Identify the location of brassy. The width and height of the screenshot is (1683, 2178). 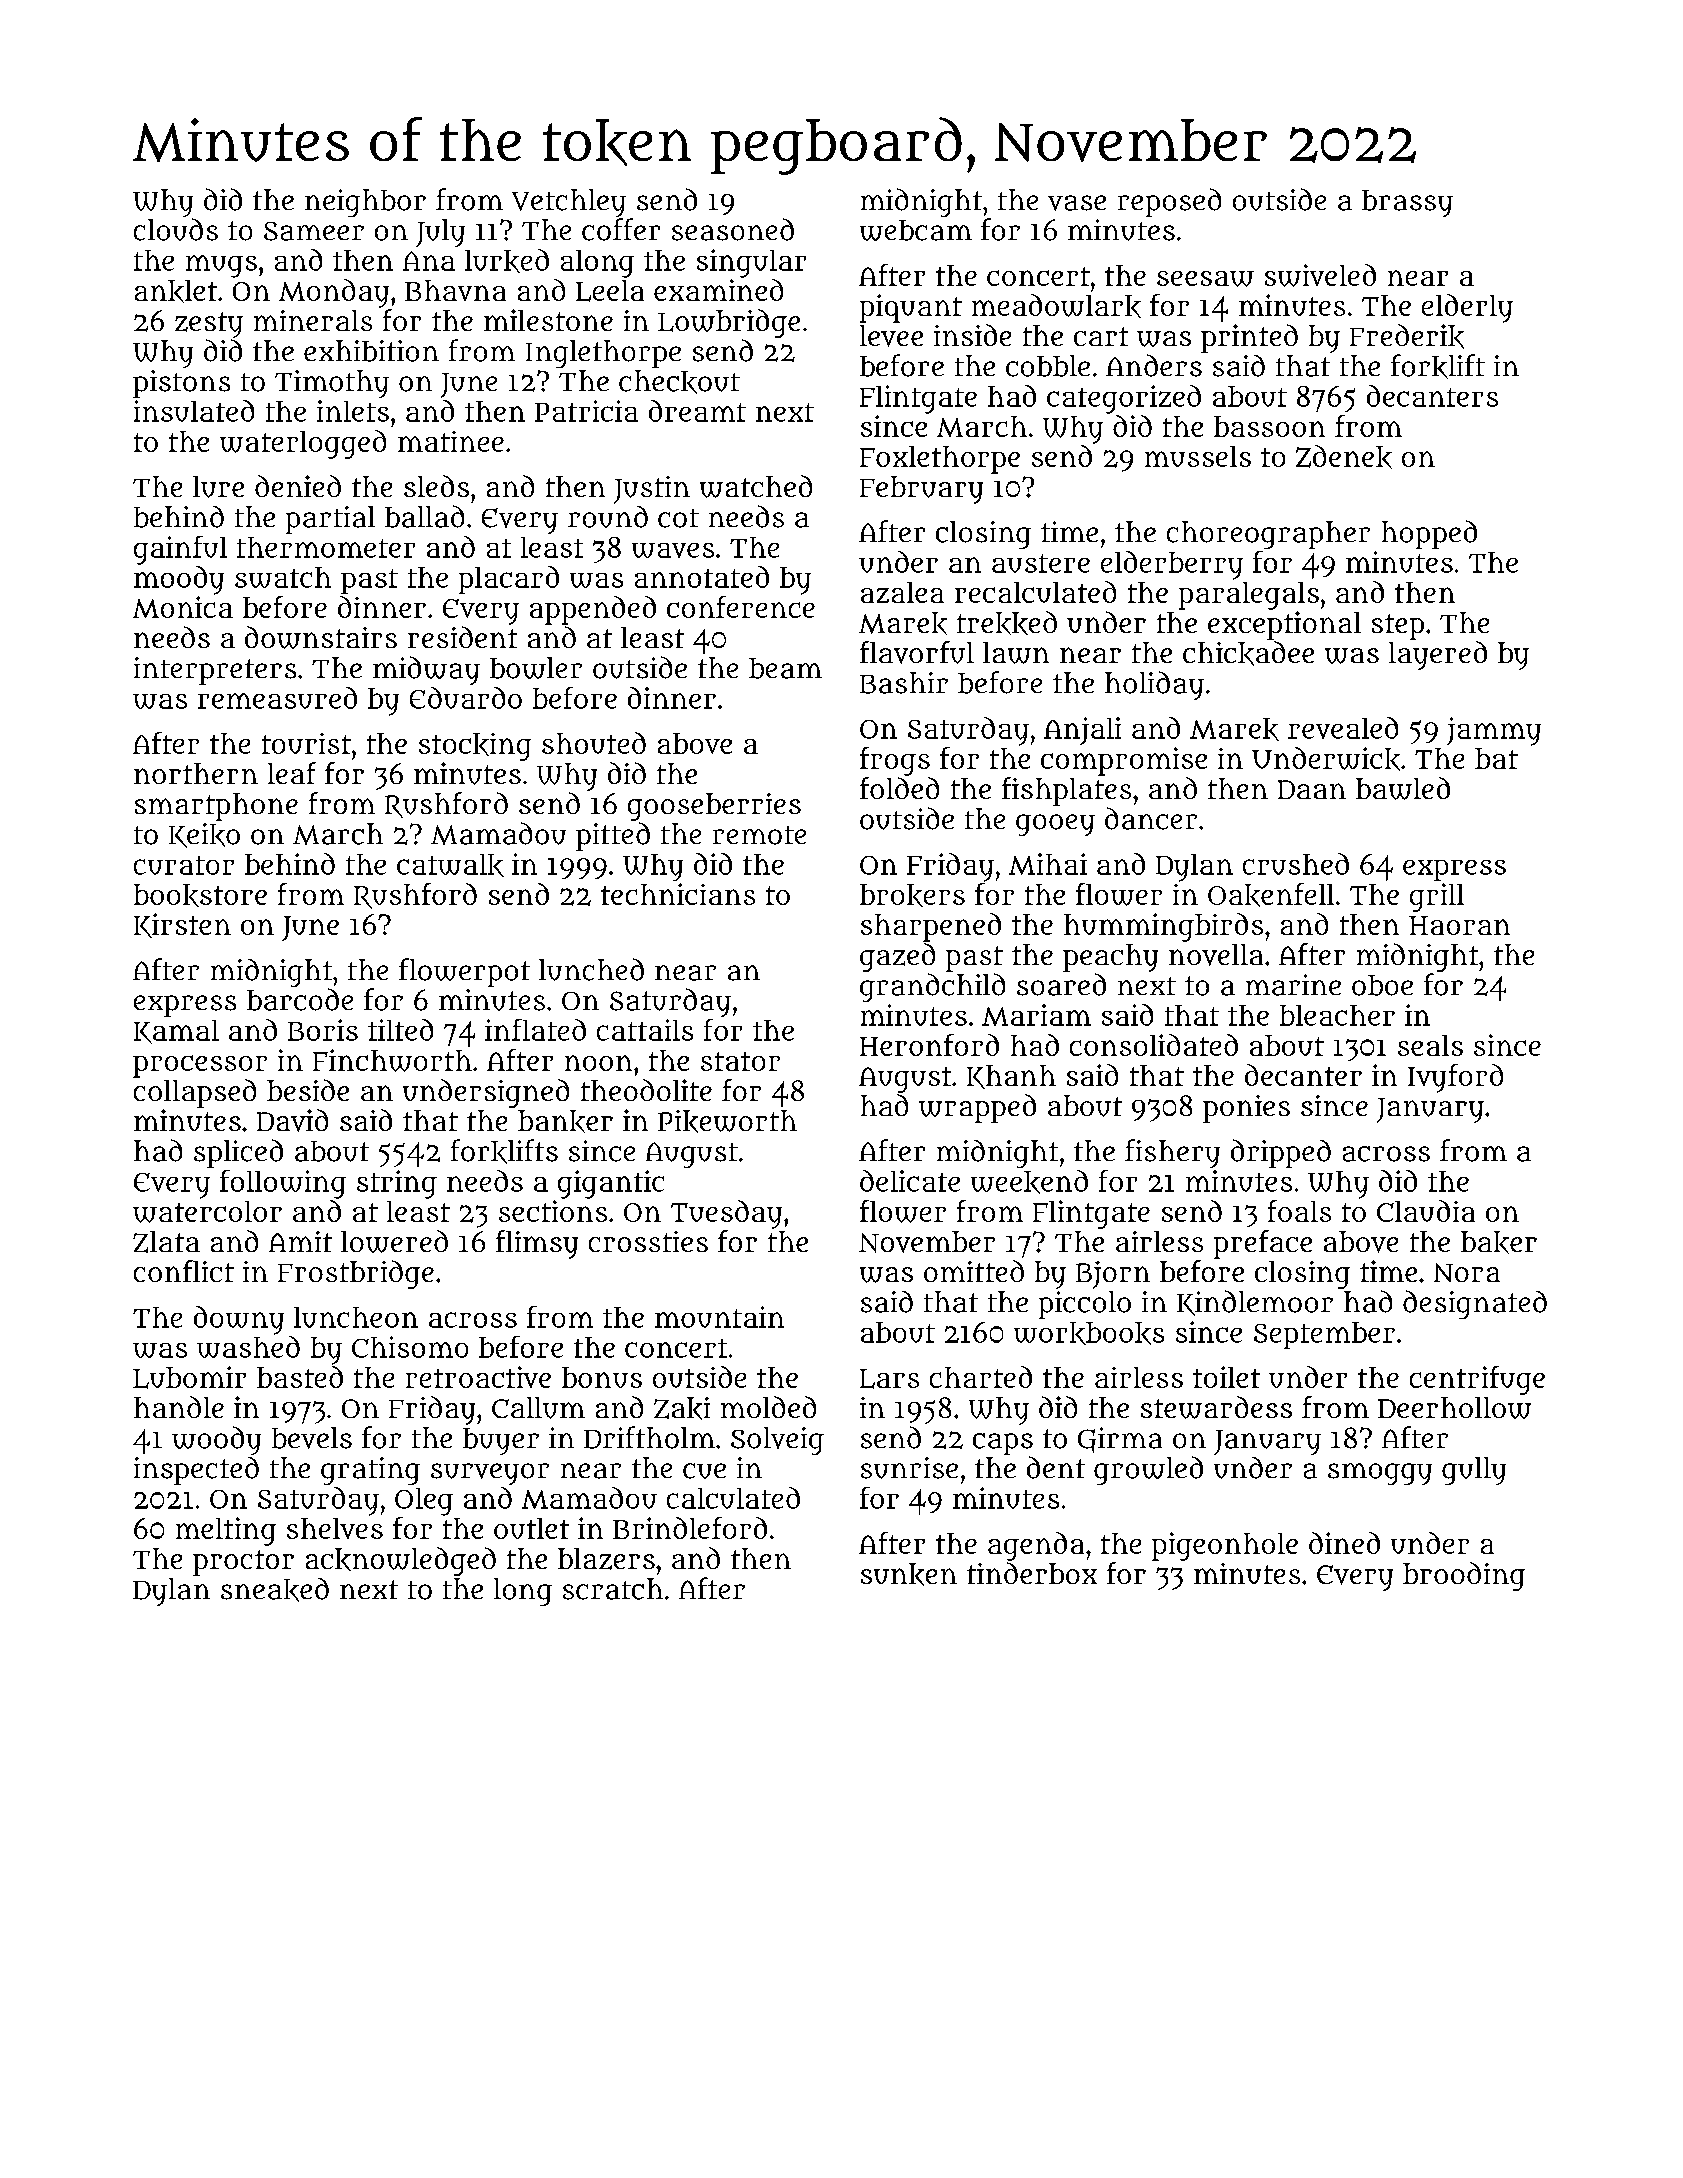
(1407, 203).
